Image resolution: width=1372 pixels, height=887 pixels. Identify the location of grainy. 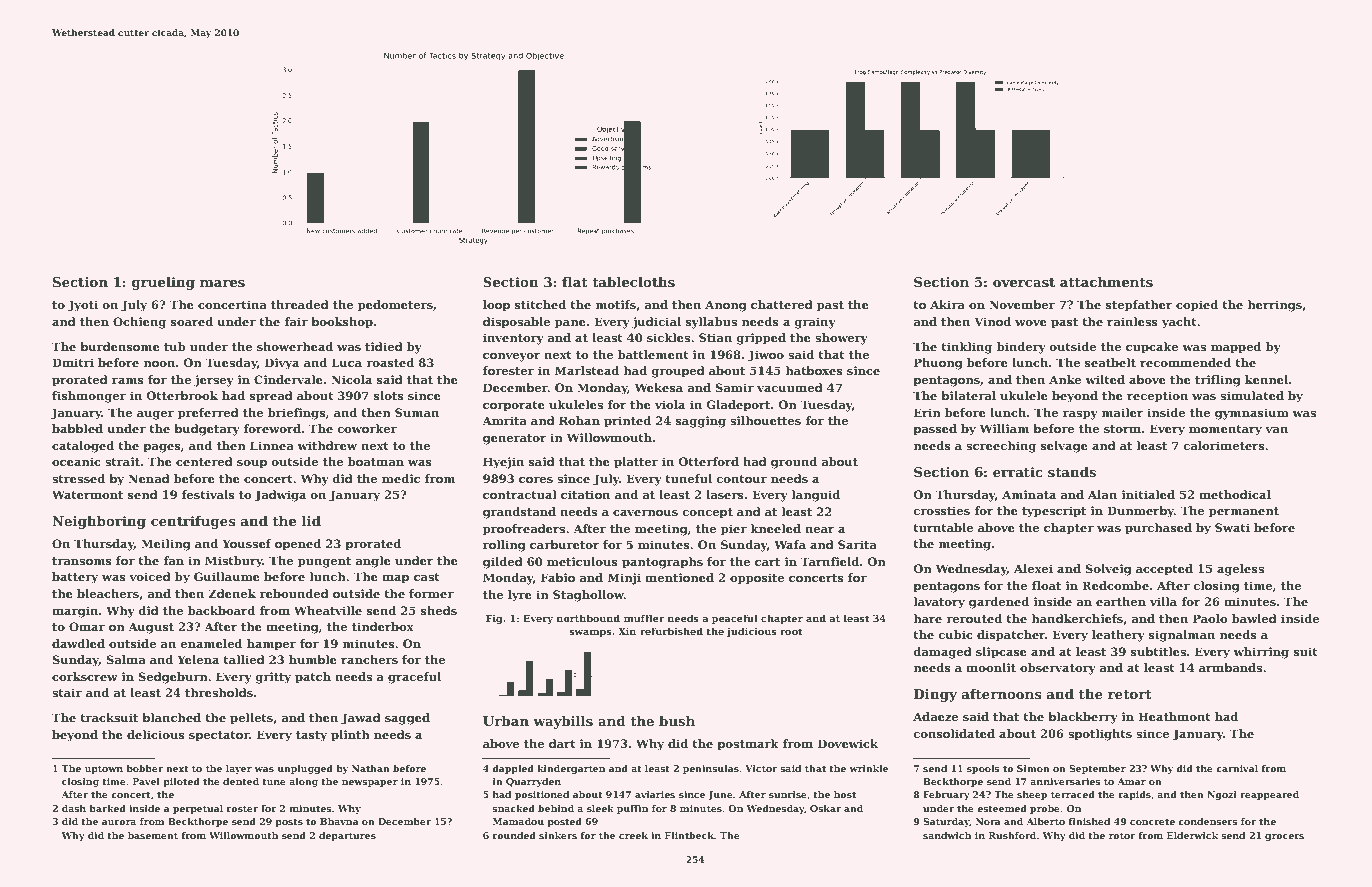
(815, 323).
